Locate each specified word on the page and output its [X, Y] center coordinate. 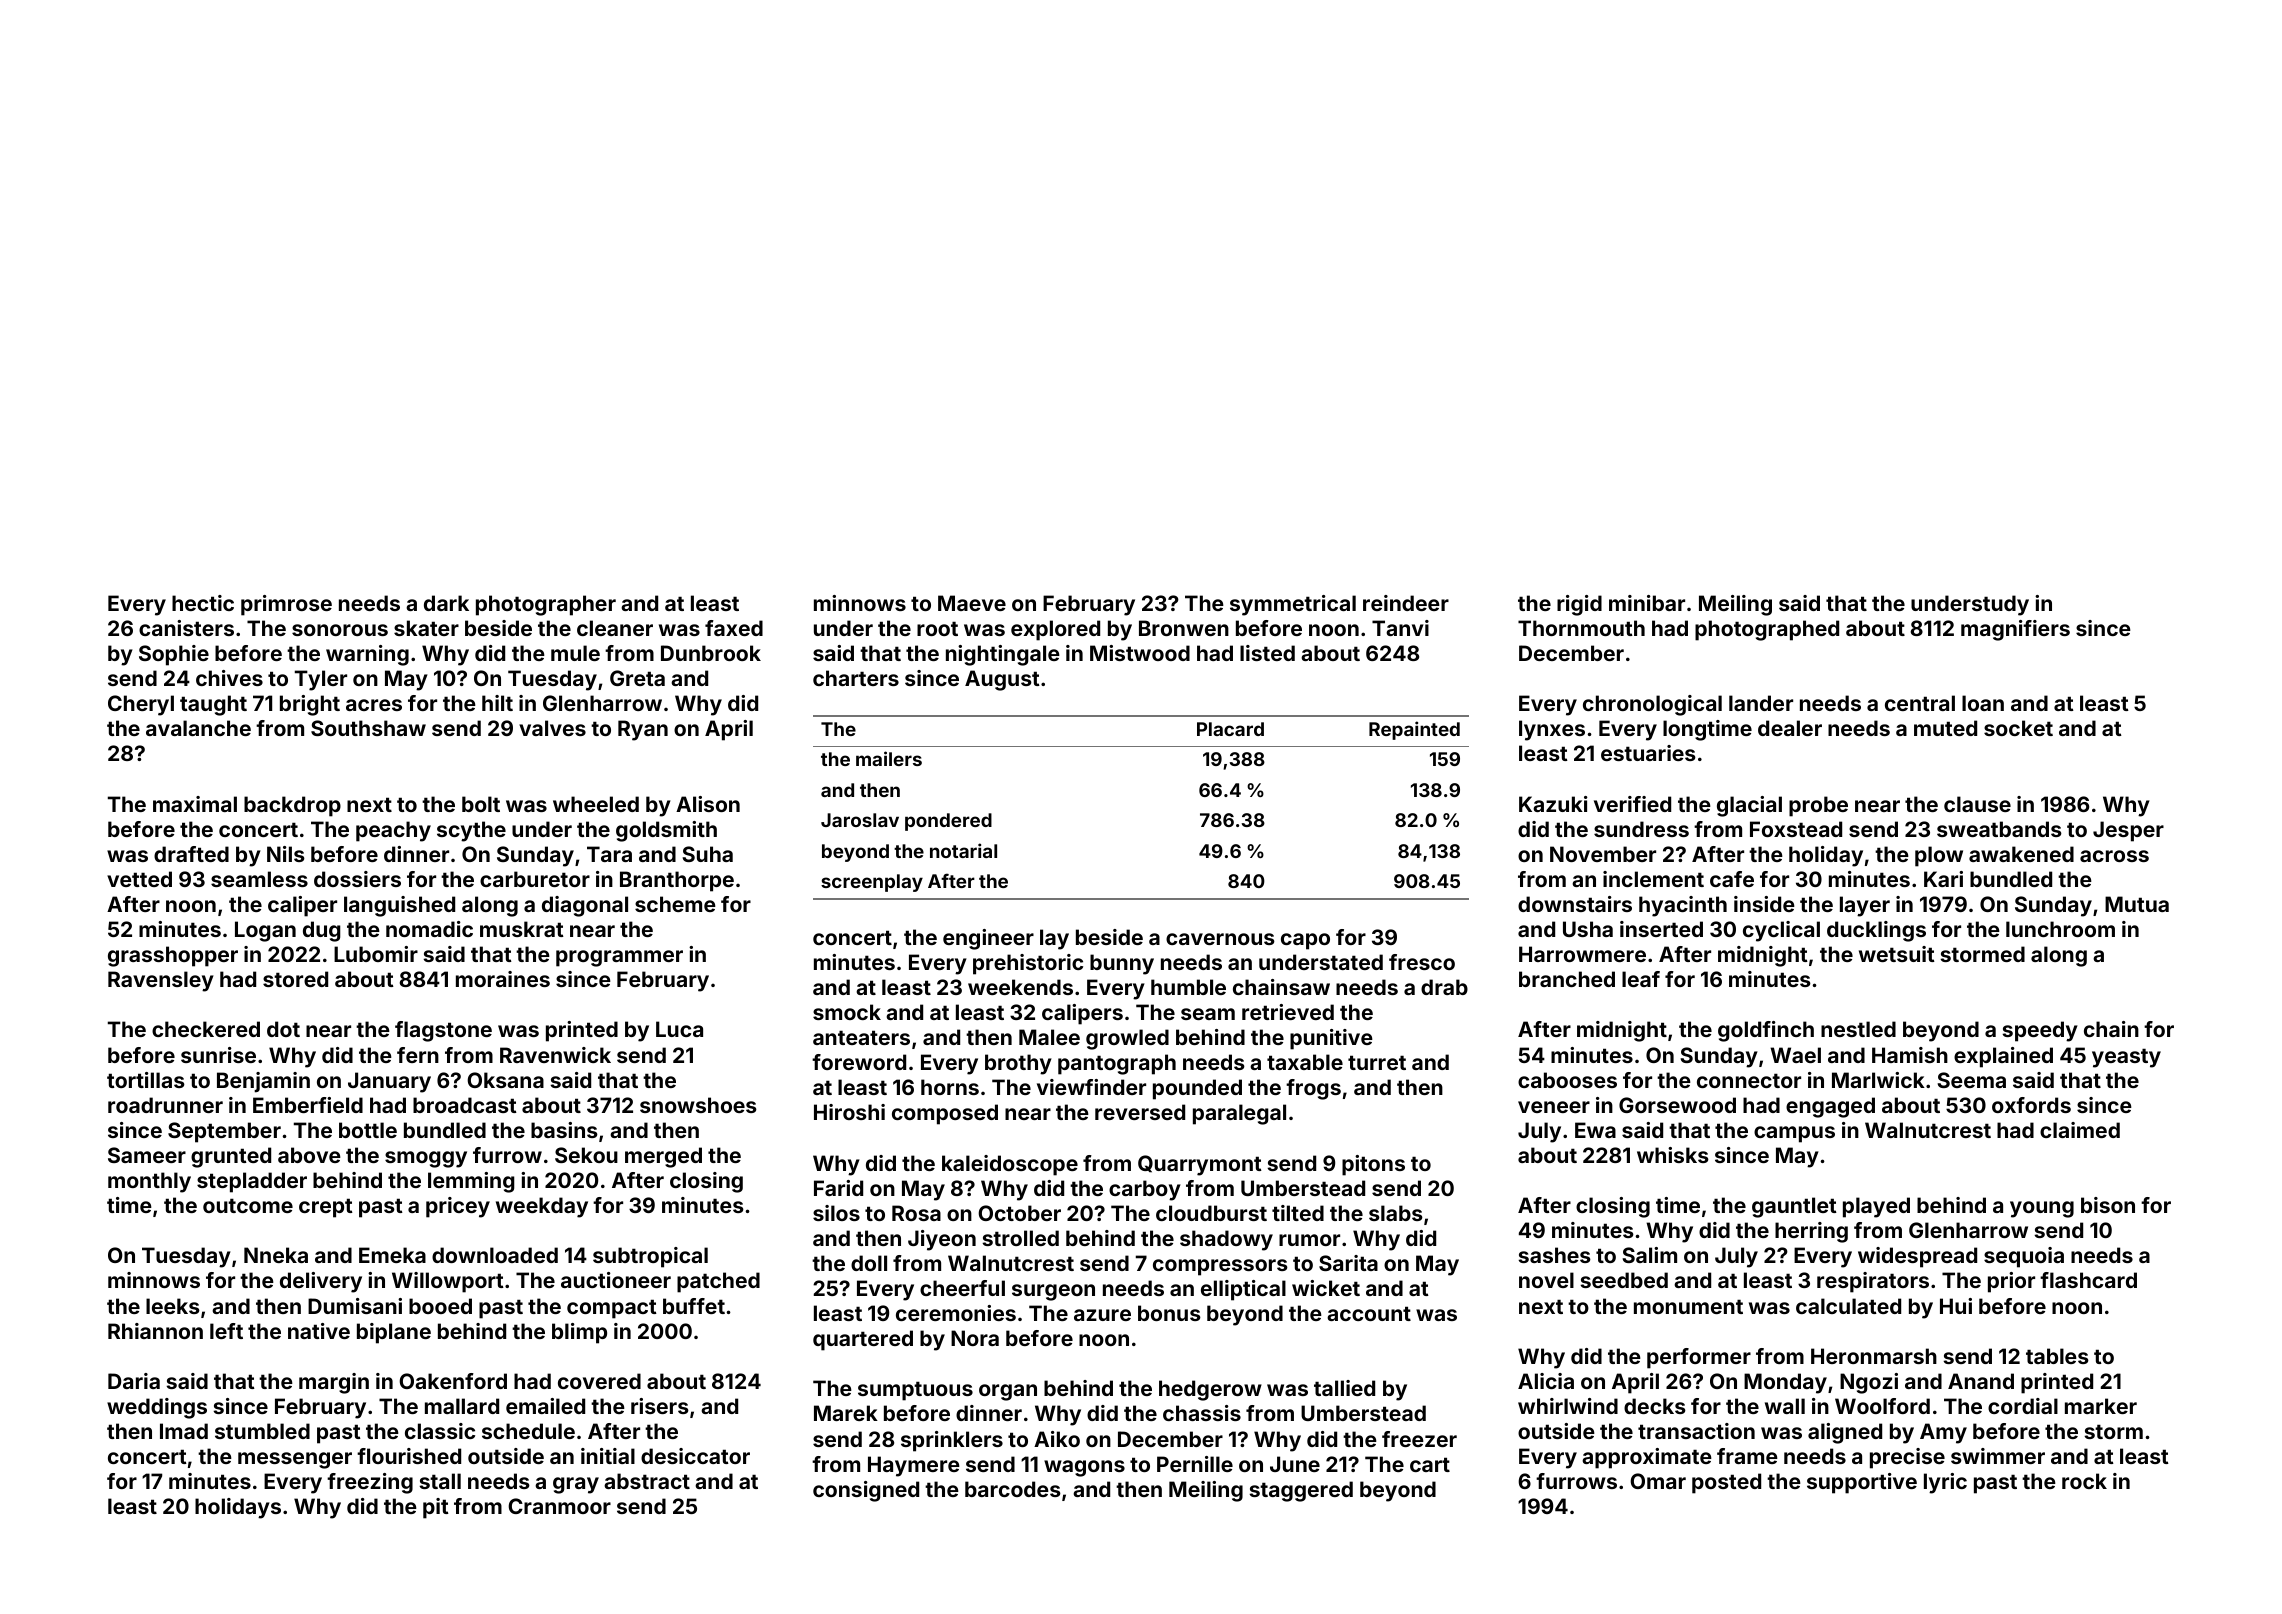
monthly [149, 1182]
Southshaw [368, 728]
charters [856, 678]
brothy [1018, 1064]
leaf [1641, 979]
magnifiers [2015, 630]
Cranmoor [559, 1506]
